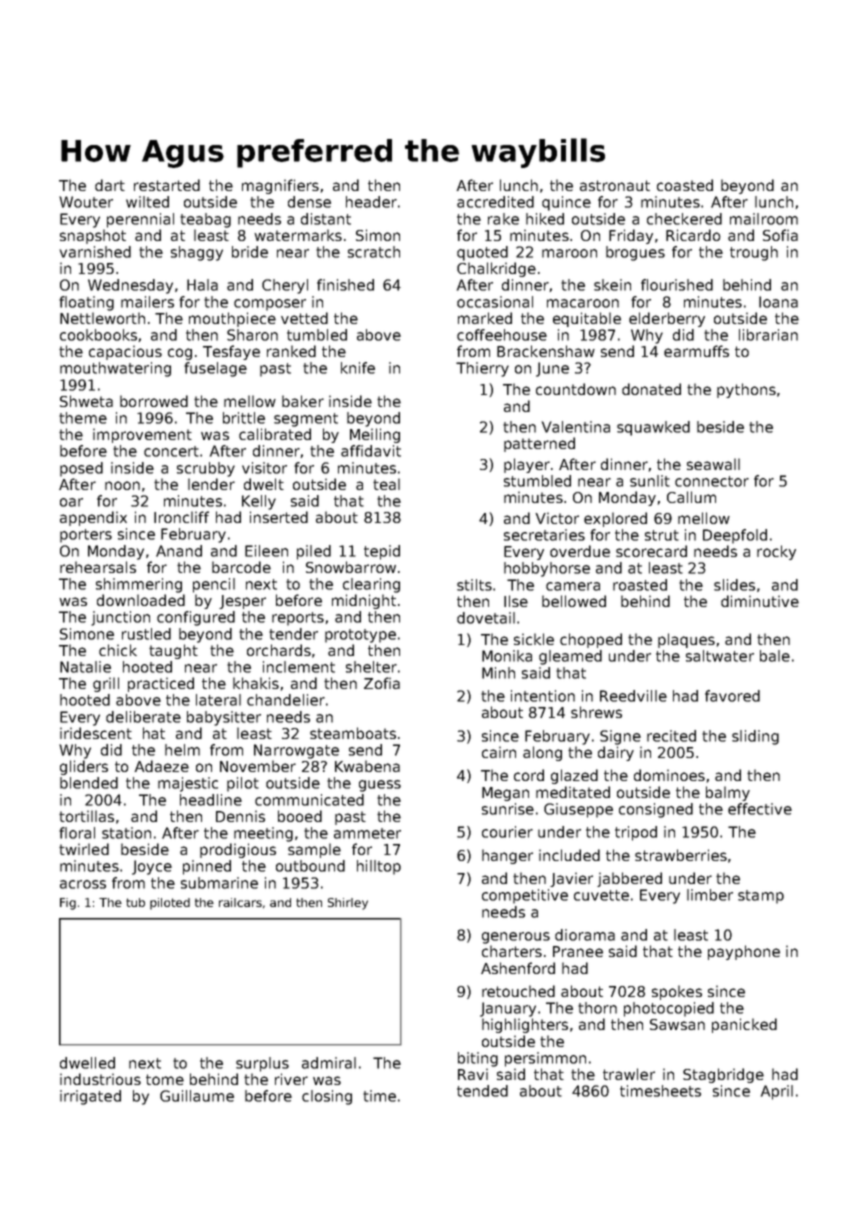 The image size is (858, 1217). I want to click on limber, so click(710, 895).
